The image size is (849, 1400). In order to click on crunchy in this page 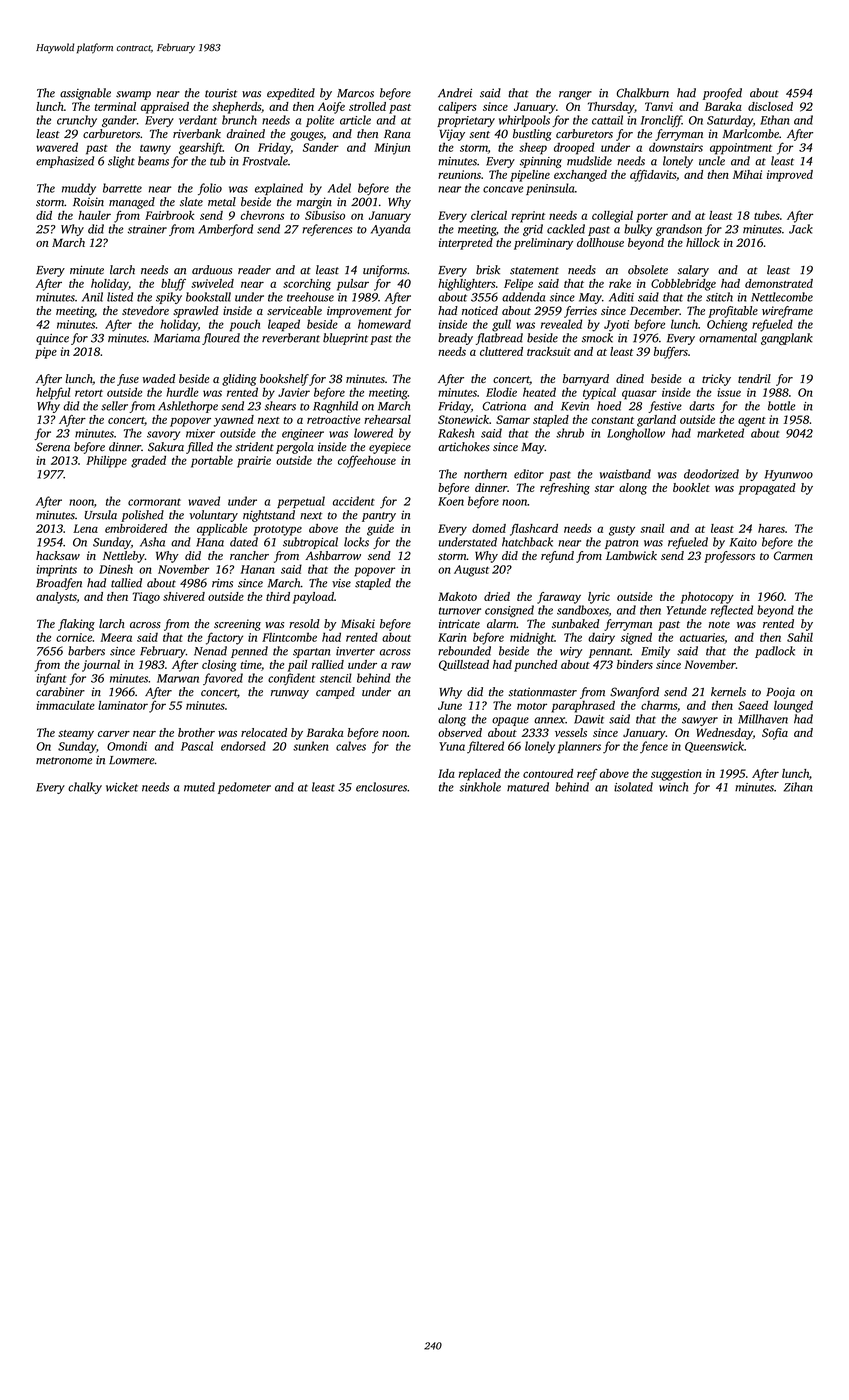, I will do `click(77, 121)`.
